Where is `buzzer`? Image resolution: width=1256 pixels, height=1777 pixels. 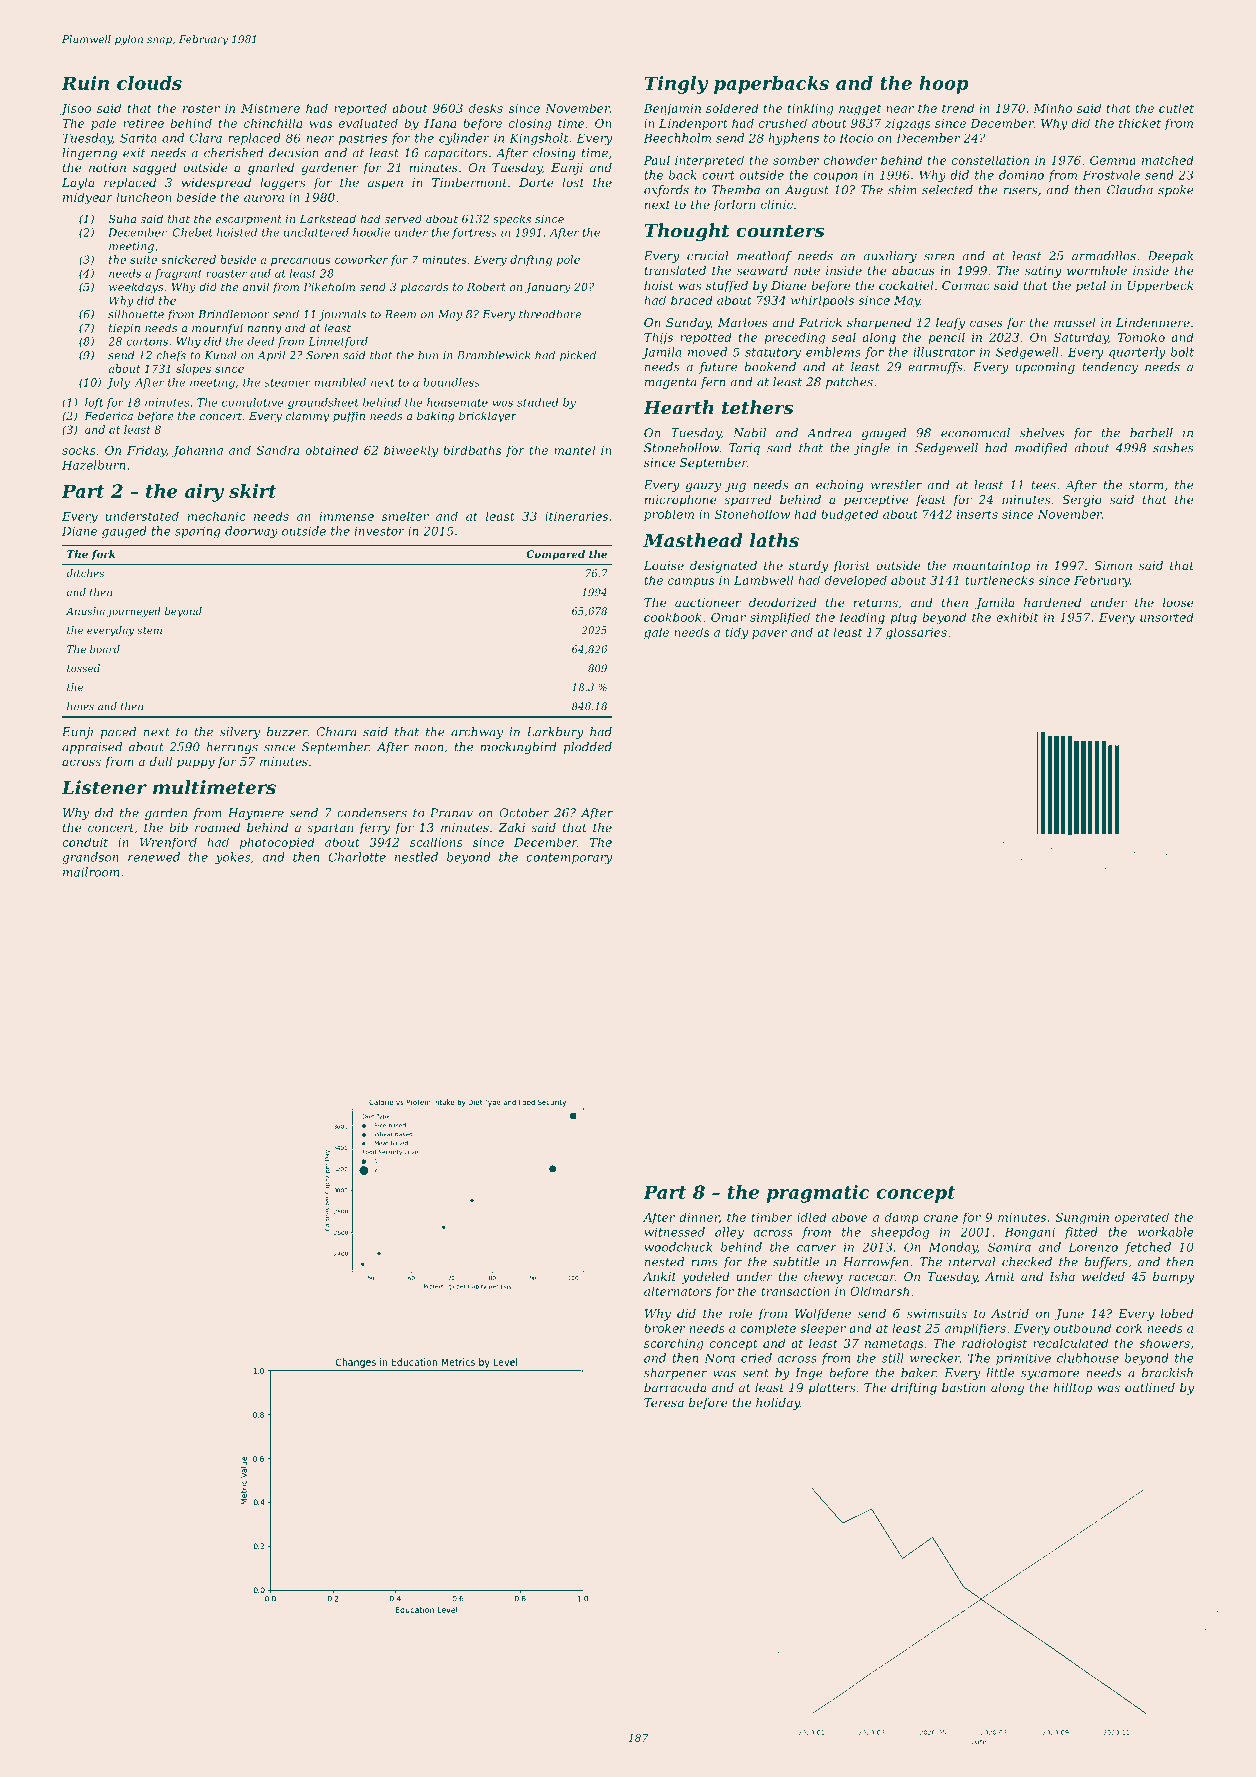 buzzer is located at coordinates (287, 732).
